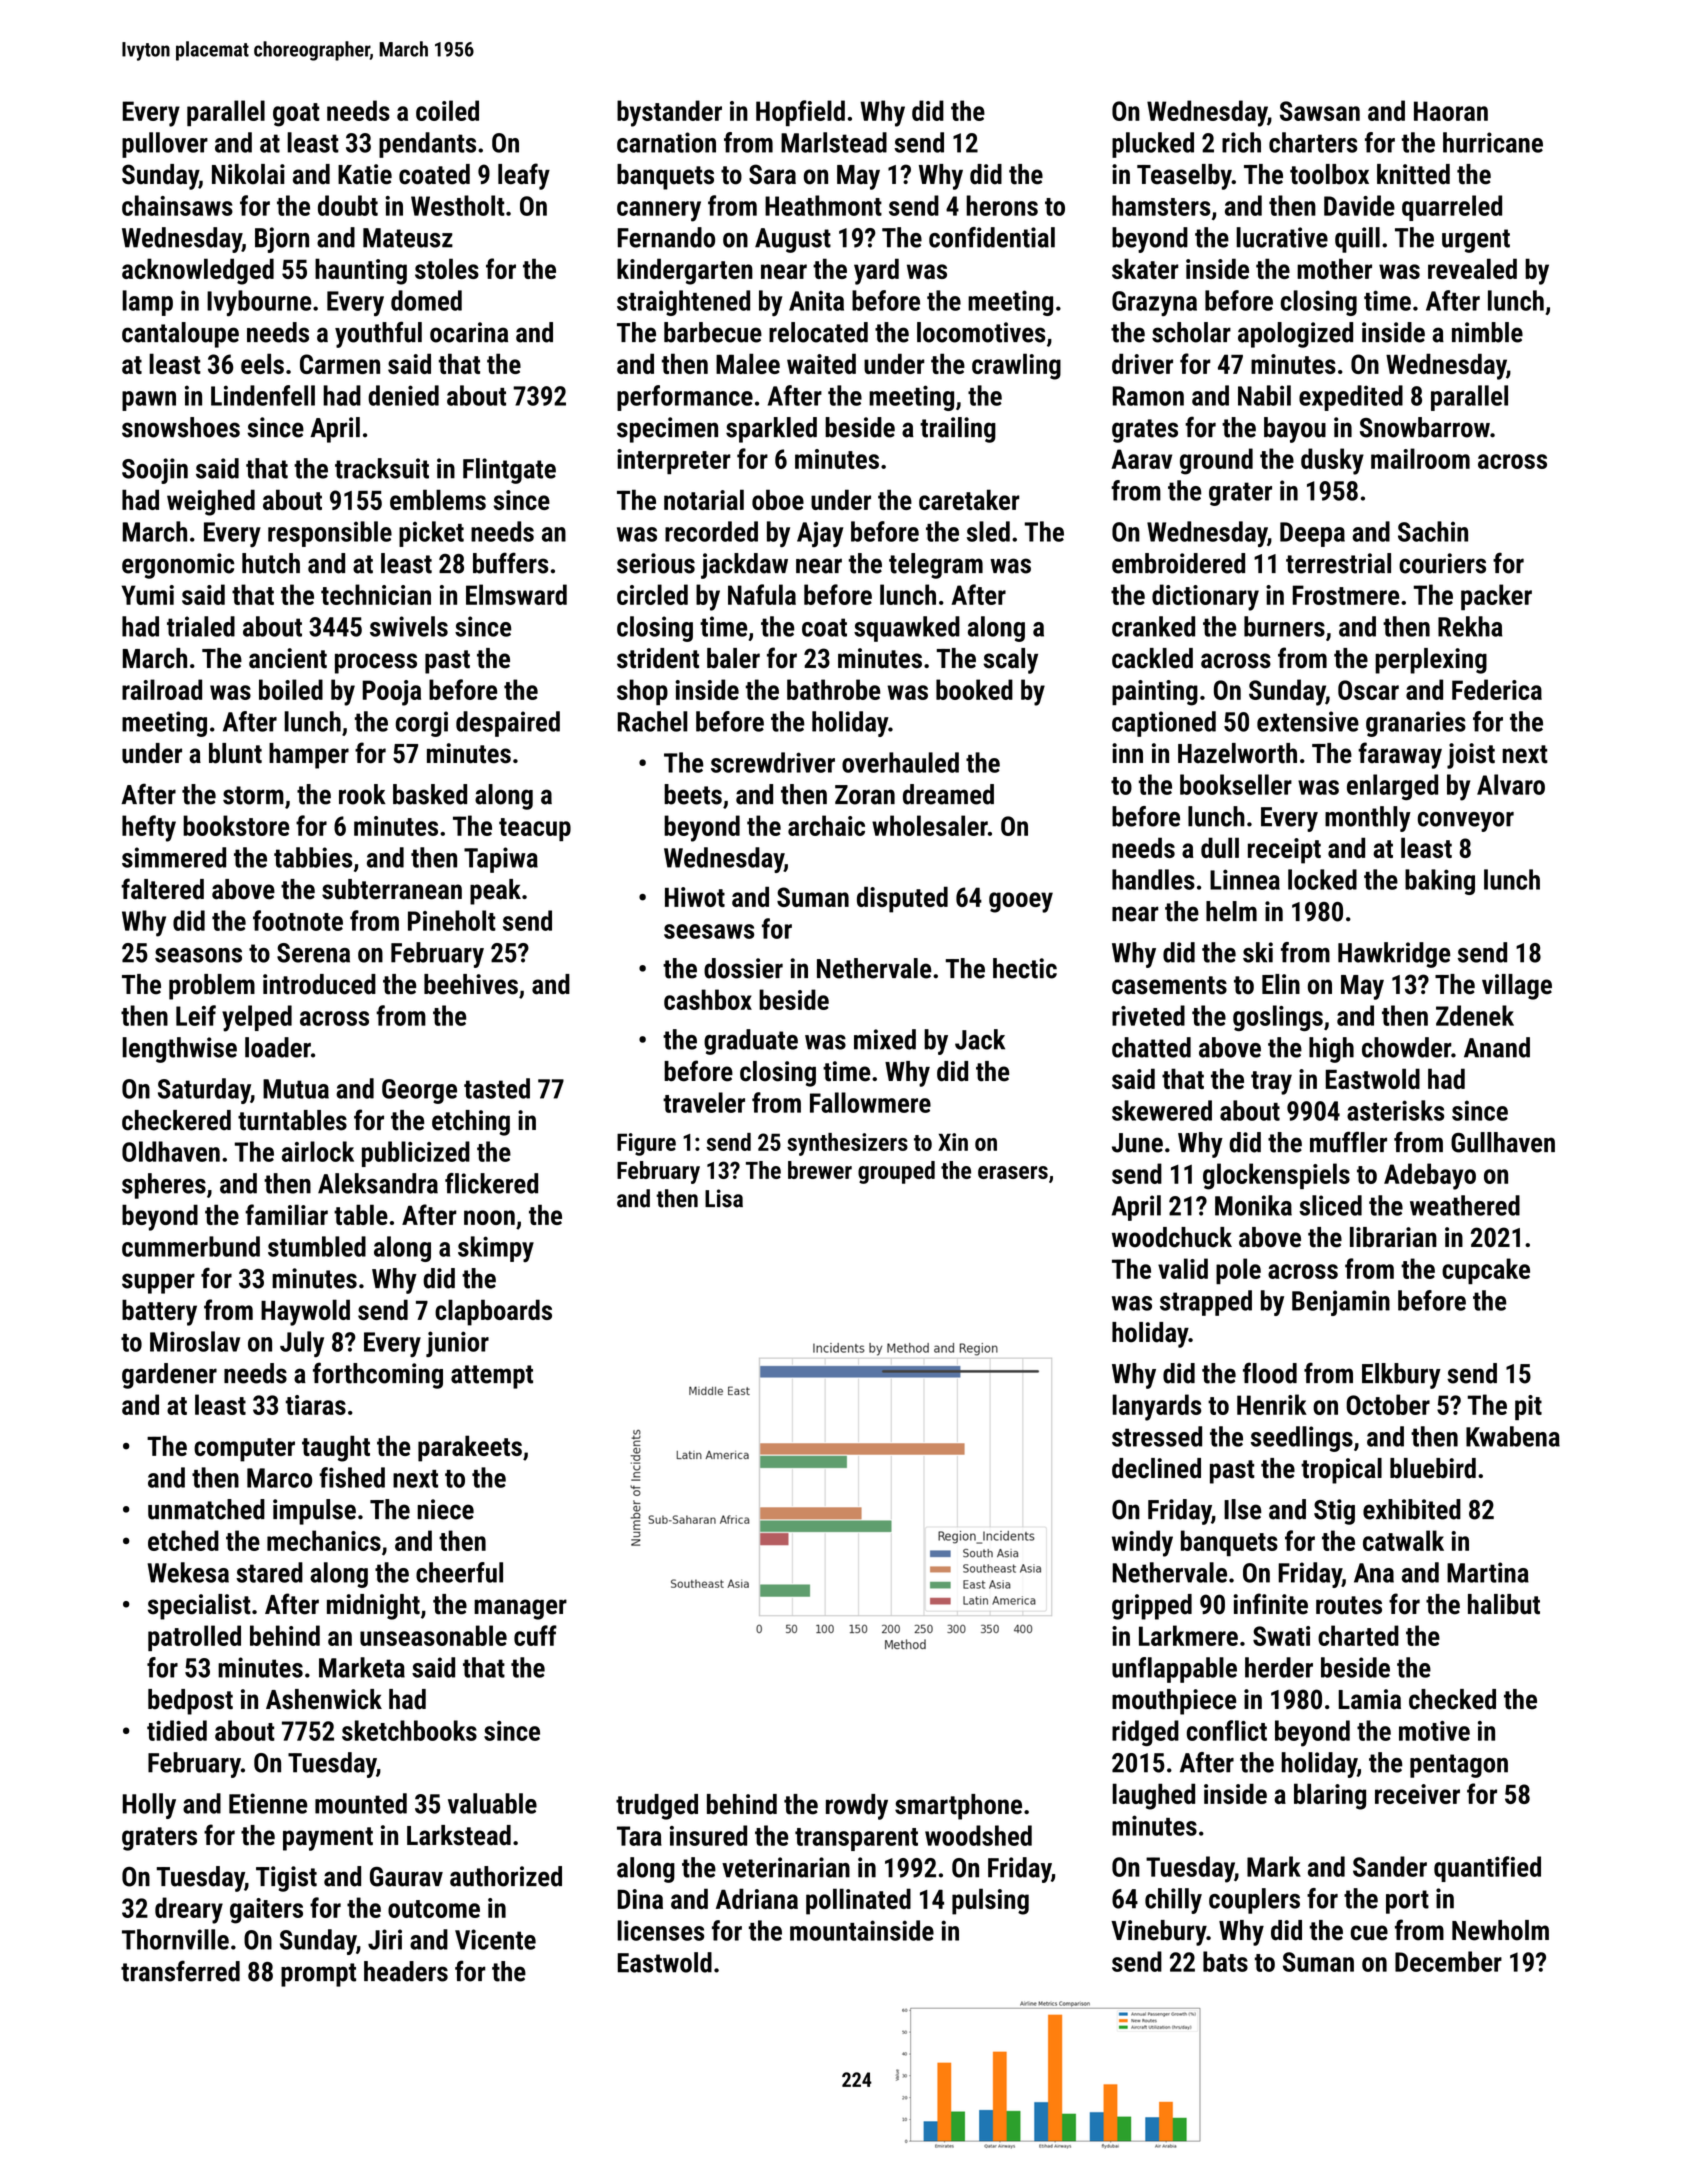  What do you see at coordinates (318, 1975) in the document?
I see `prompt` at bounding box center [318, 1975].
